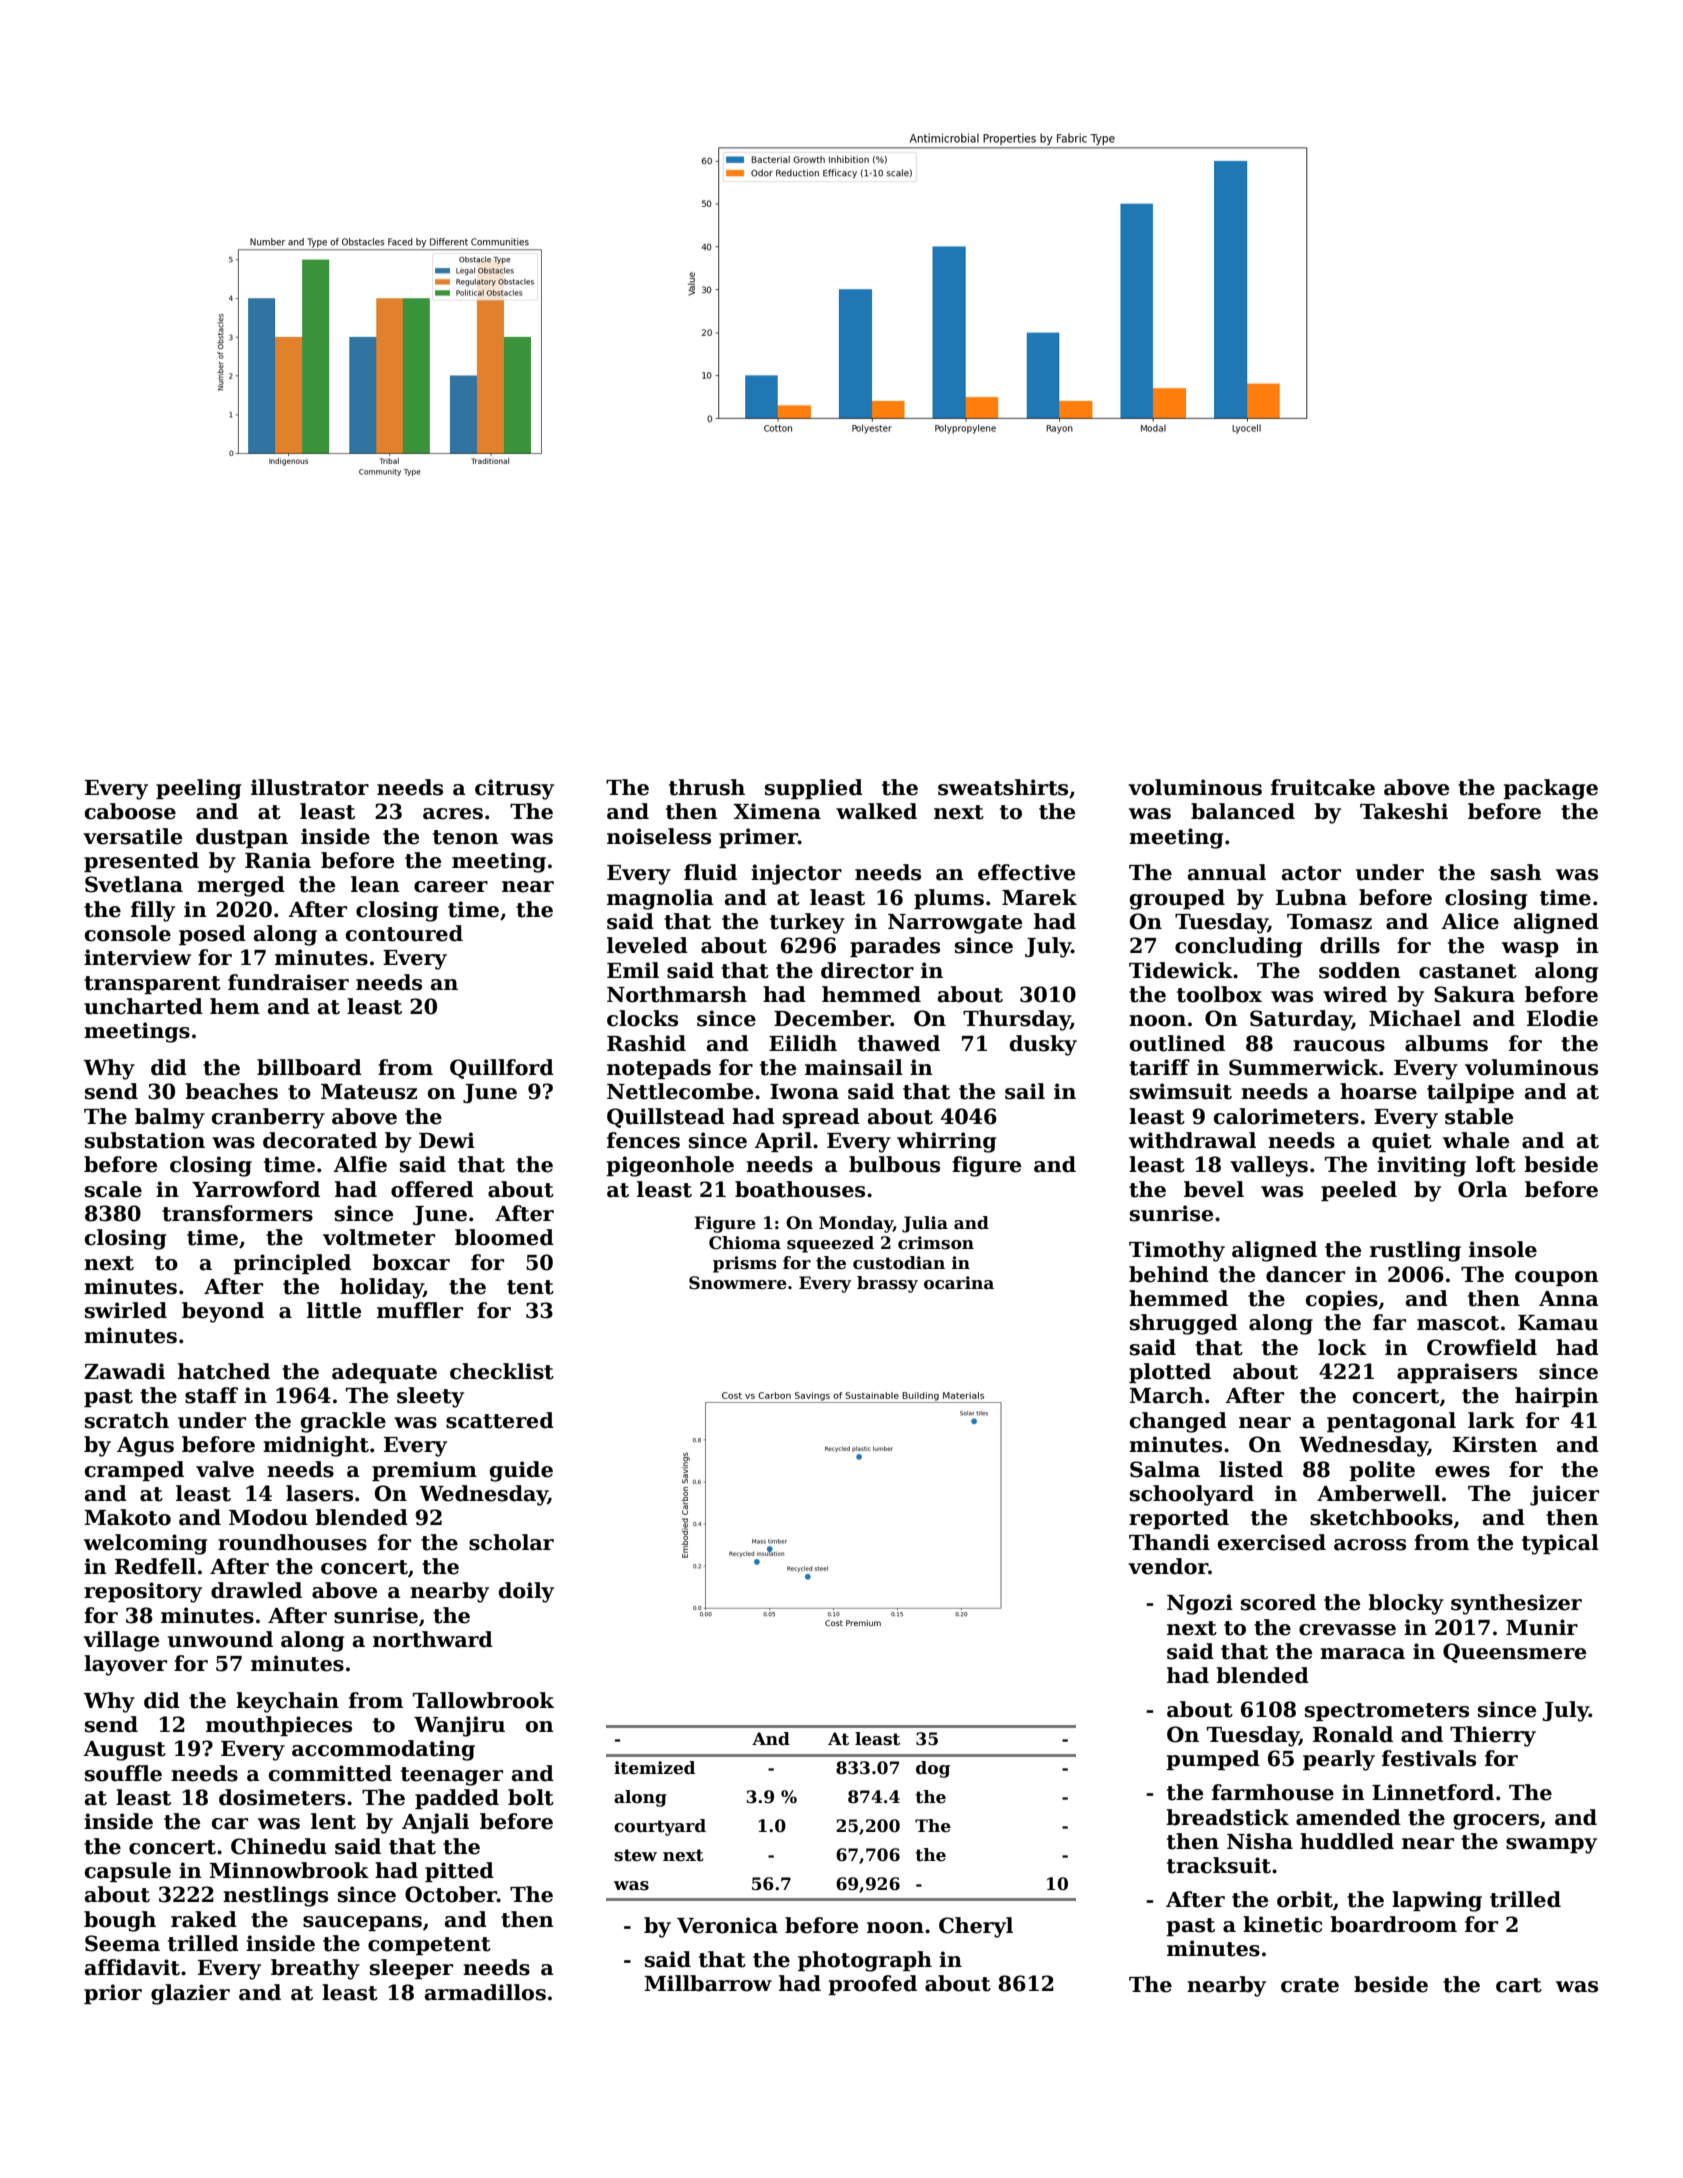 This screenshot has width=1683, height=2178. Describe the element at coordinates (511, 1542) in the screenshot. I see `scholar` at that location.
